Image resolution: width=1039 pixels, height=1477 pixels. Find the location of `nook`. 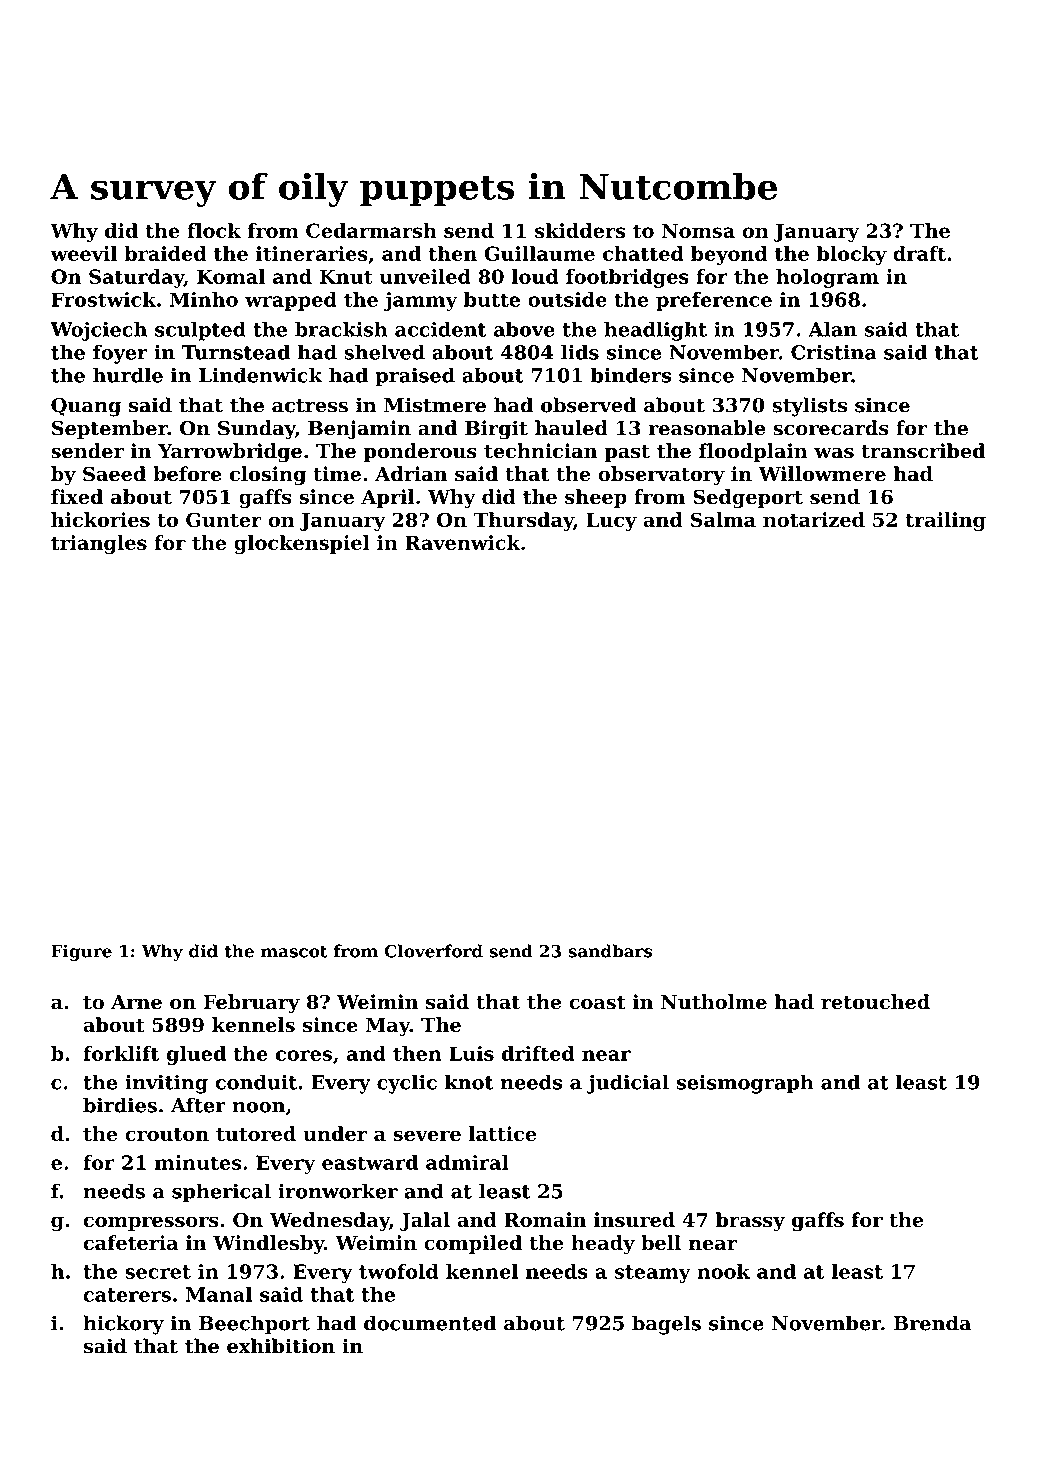

nook is located at coordinates (723, 1271).
